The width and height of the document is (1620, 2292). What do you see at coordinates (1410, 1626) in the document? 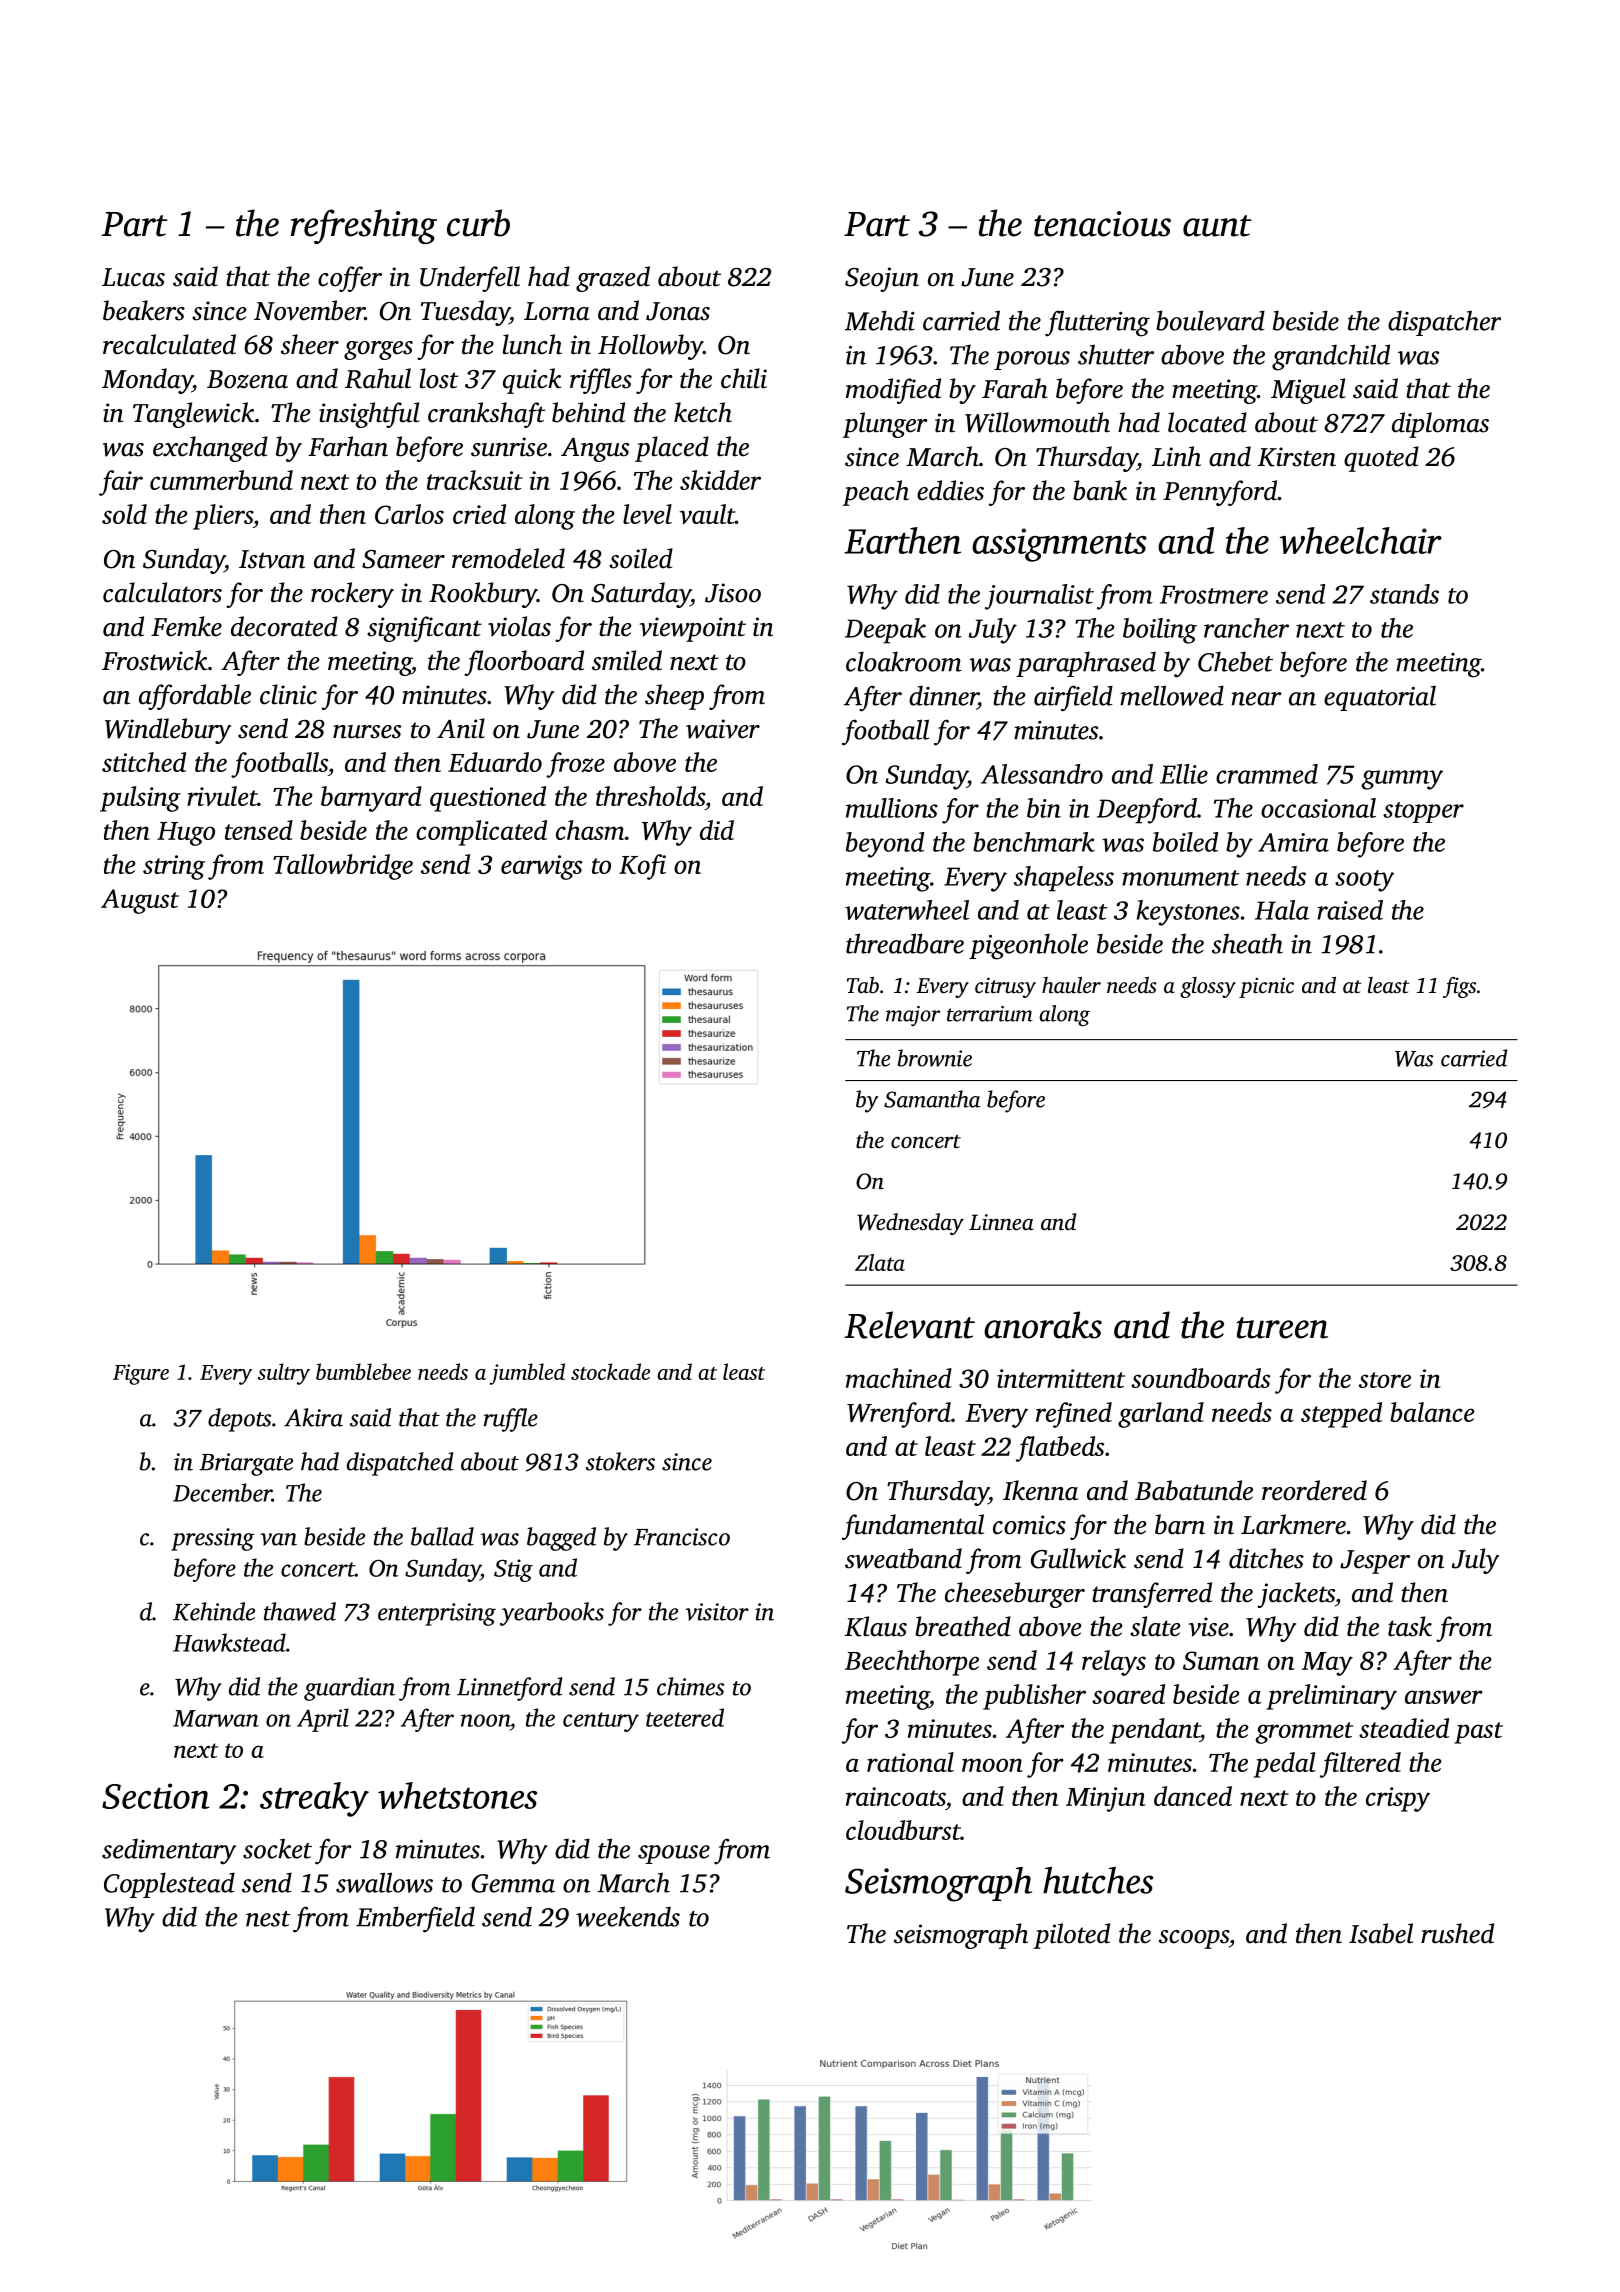
I see `task` at bounding box center [1410, 1626].
